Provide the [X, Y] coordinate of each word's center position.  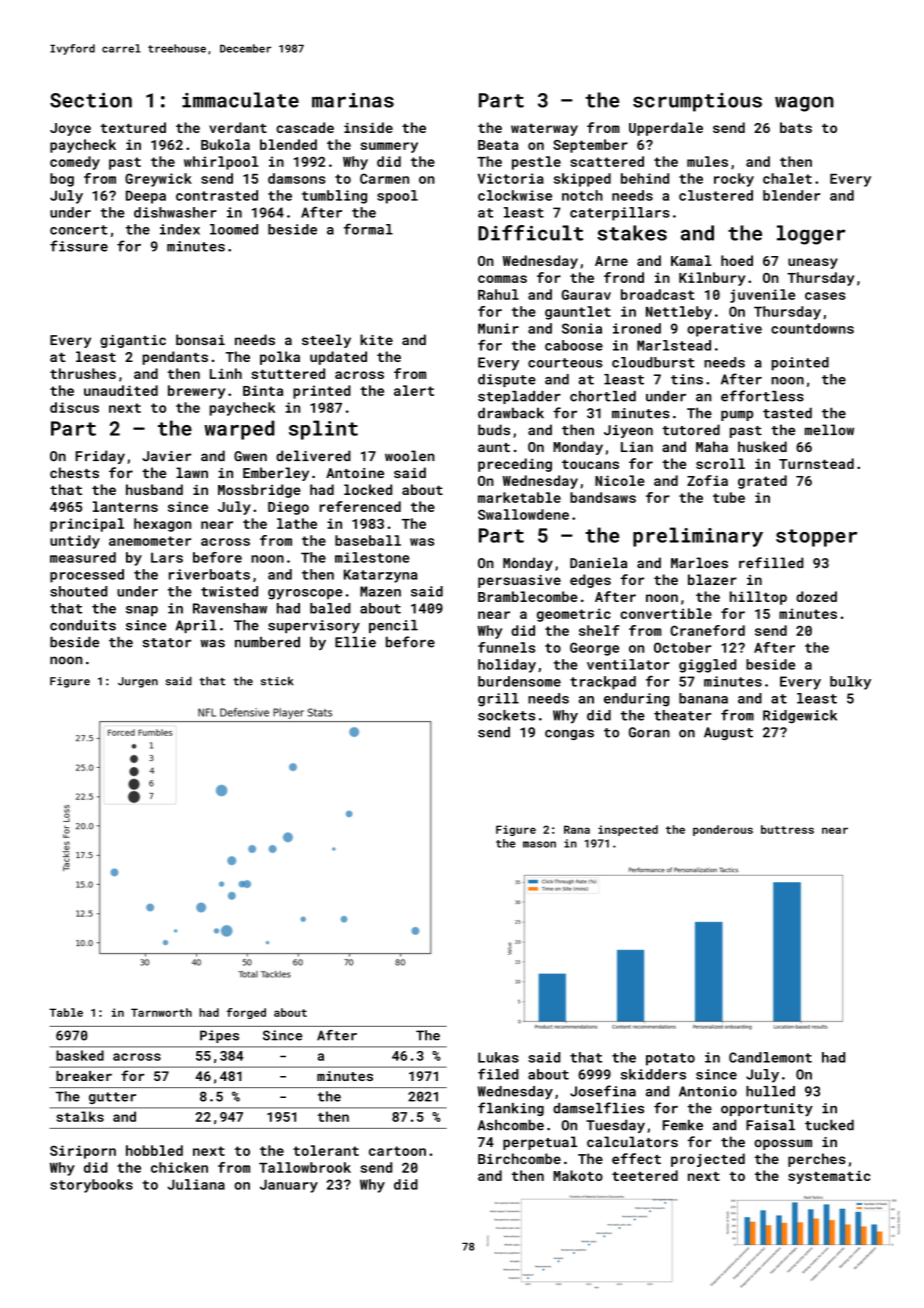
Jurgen [138, 682]
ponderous [723, 830]
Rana [577, 829]
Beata [498, 145]
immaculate [240, 100]
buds [494, 430]
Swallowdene [523, 514]
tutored [691, 430]
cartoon [397, 1151]
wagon [804, 104]
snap [142, 611]
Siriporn [83, 1152]
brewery [197, 392]
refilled [771, 562]
